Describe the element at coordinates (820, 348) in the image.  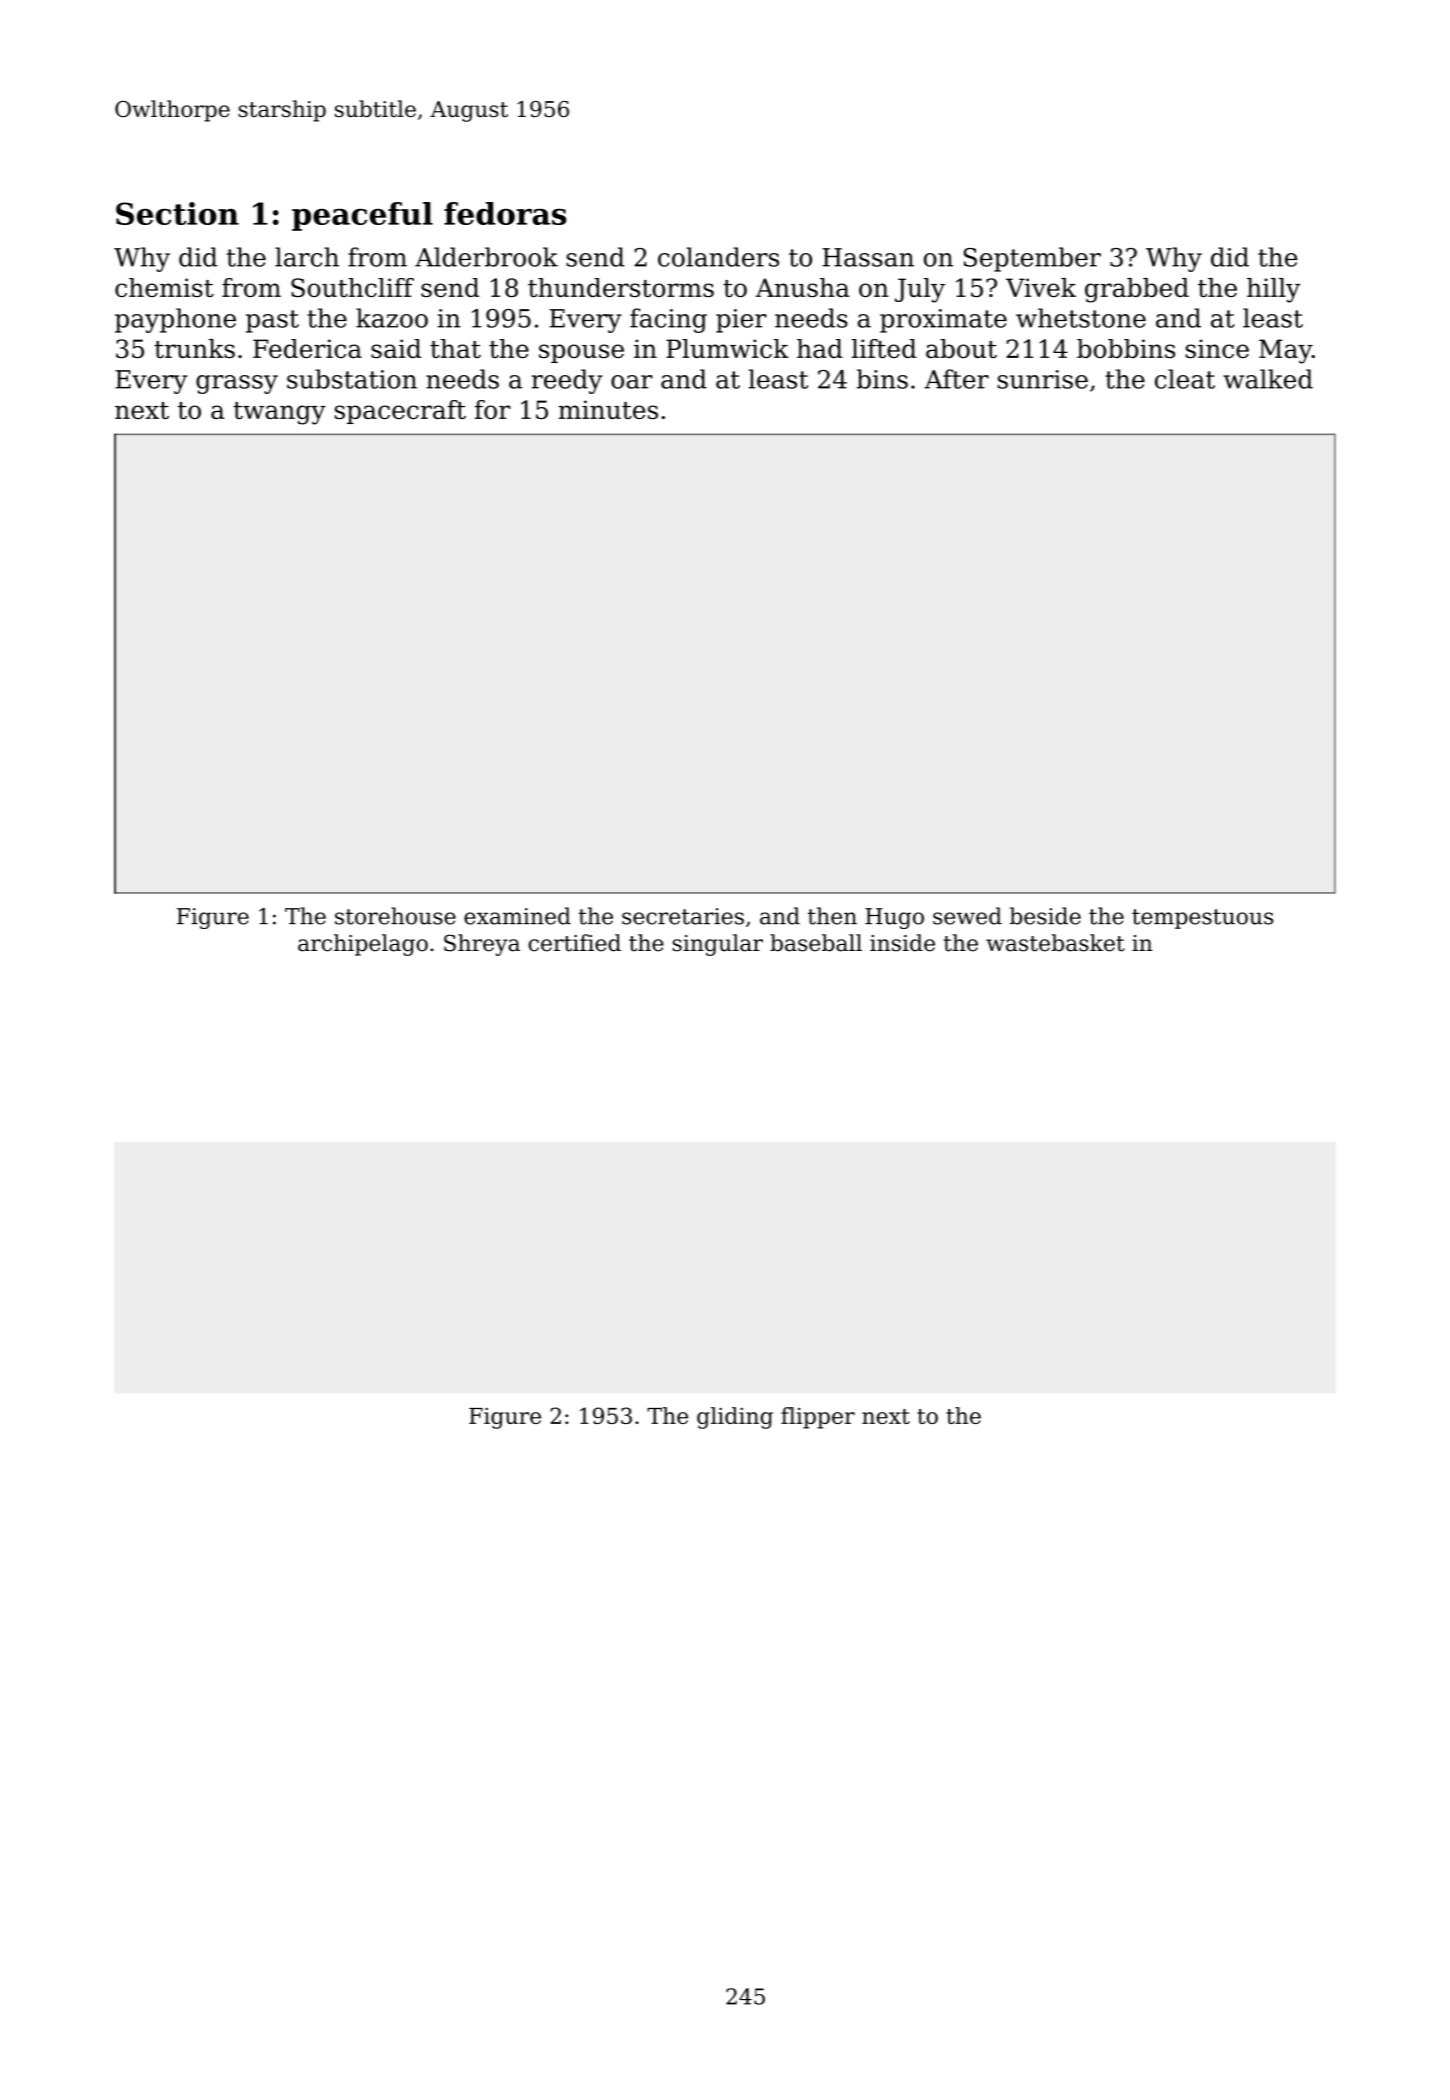
I see `had` at that location.
